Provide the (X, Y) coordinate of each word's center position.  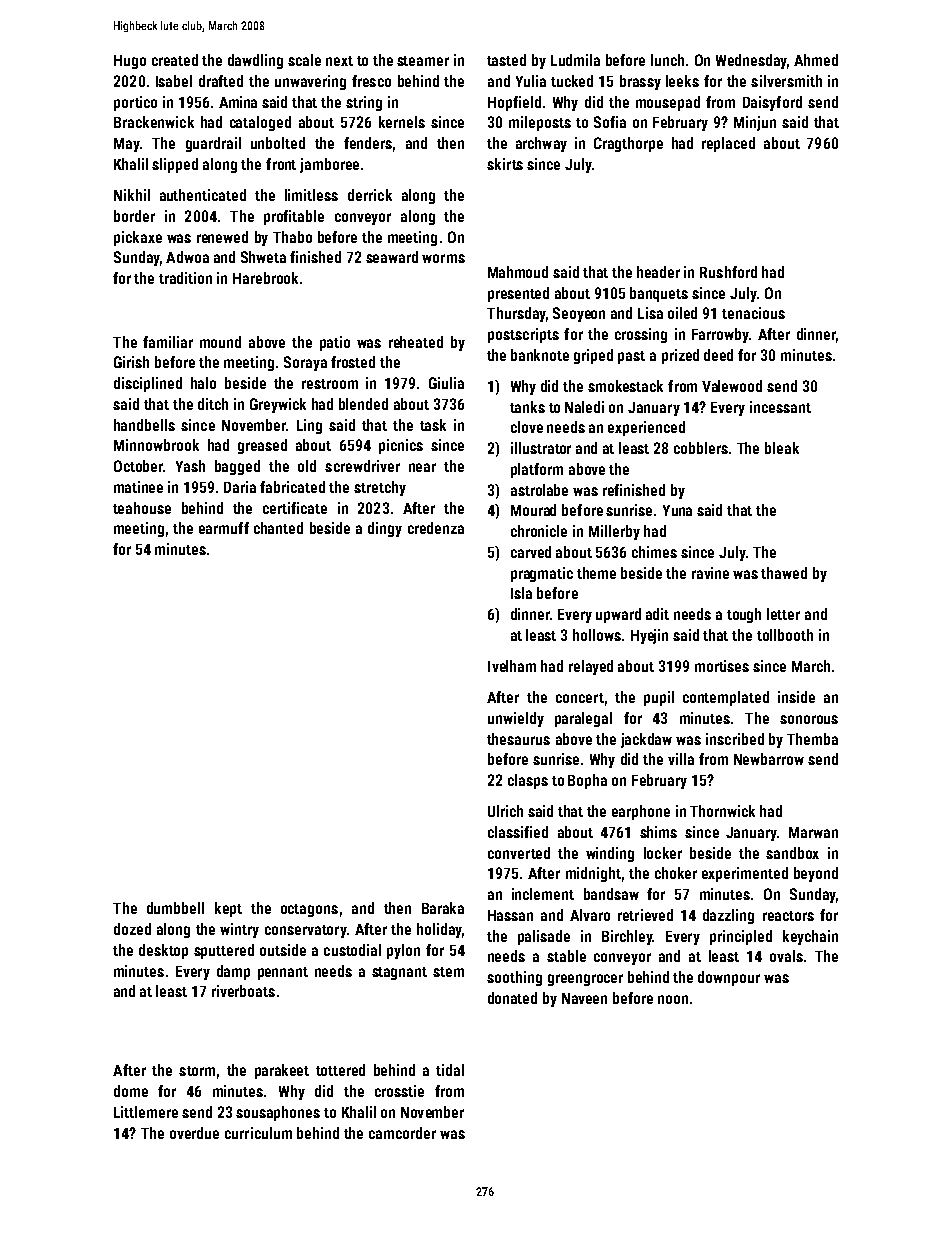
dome (131, 1091)
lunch (667, 60)
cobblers (701, 448)
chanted (278, 528)
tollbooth (785, 635)
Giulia (446, 383)
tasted (506, 60)
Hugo (130, 62)
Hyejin (649, 636)
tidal (450, 1070)
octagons (309, 910)
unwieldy (516, 719)
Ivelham (512, 666)
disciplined (148, 384)
